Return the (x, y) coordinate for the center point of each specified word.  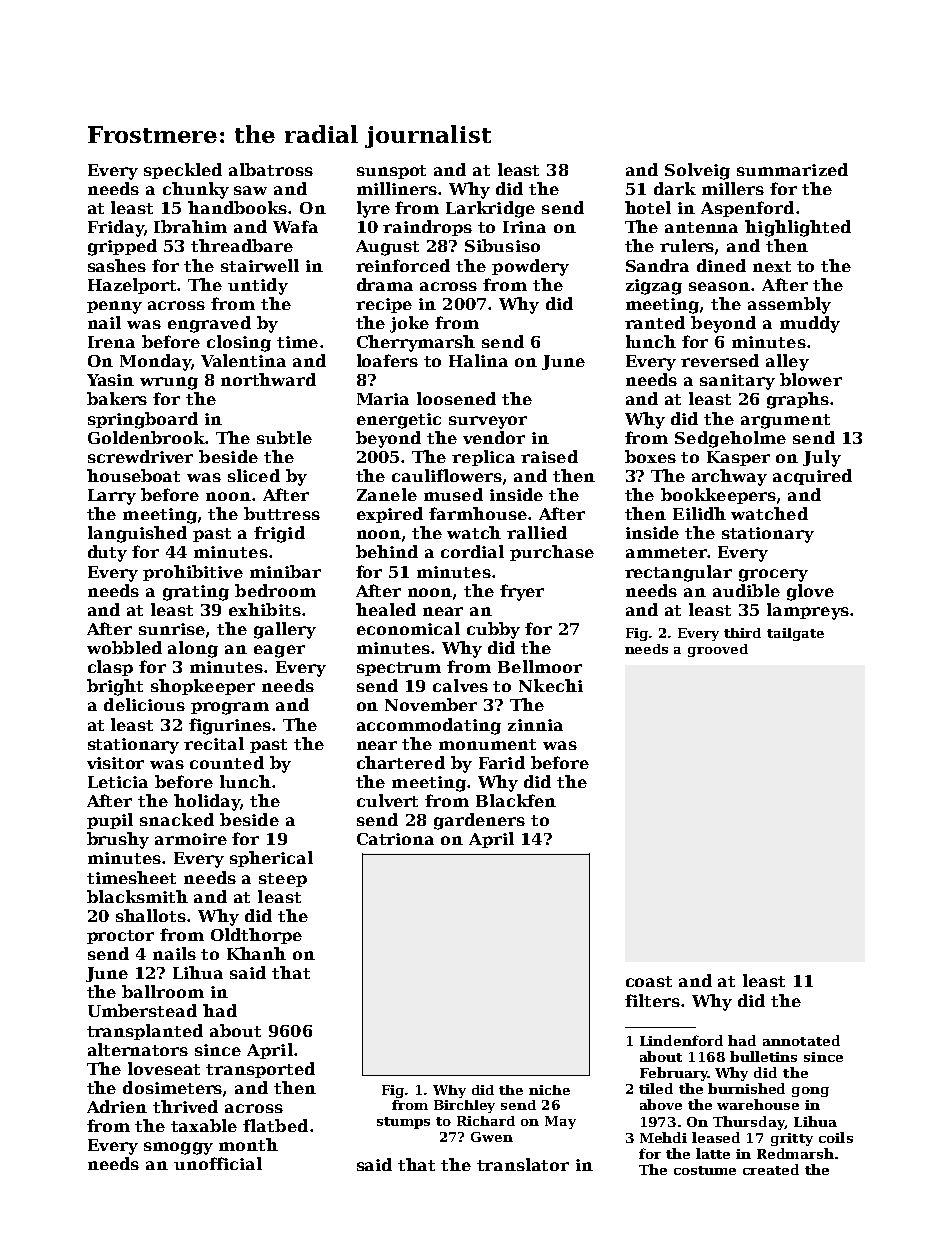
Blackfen (516, 800)
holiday (207, 802)
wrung (169, 383)
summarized (792, 169)
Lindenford (681, 1040)
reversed (720, 360)
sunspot (391, 172)
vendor (494, 437)
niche (549, 1090)
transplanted (145, 1032)
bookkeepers (718, 496)
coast (649, 981)
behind (387, 551)
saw (250, 190)
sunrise (172, 629)
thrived (185, 1106)
